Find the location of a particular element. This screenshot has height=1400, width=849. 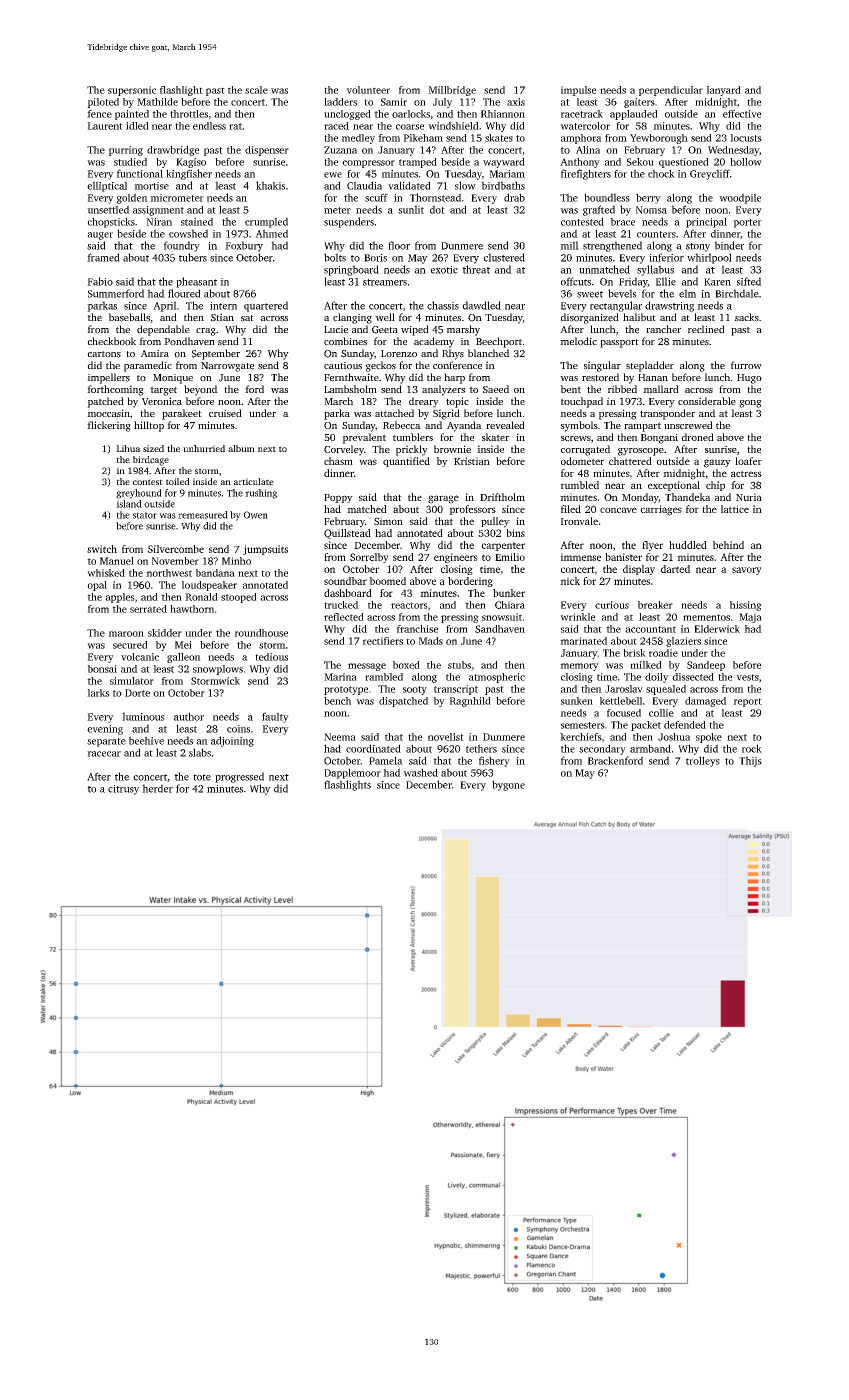

piloted is located at coordinates (103, 103).
